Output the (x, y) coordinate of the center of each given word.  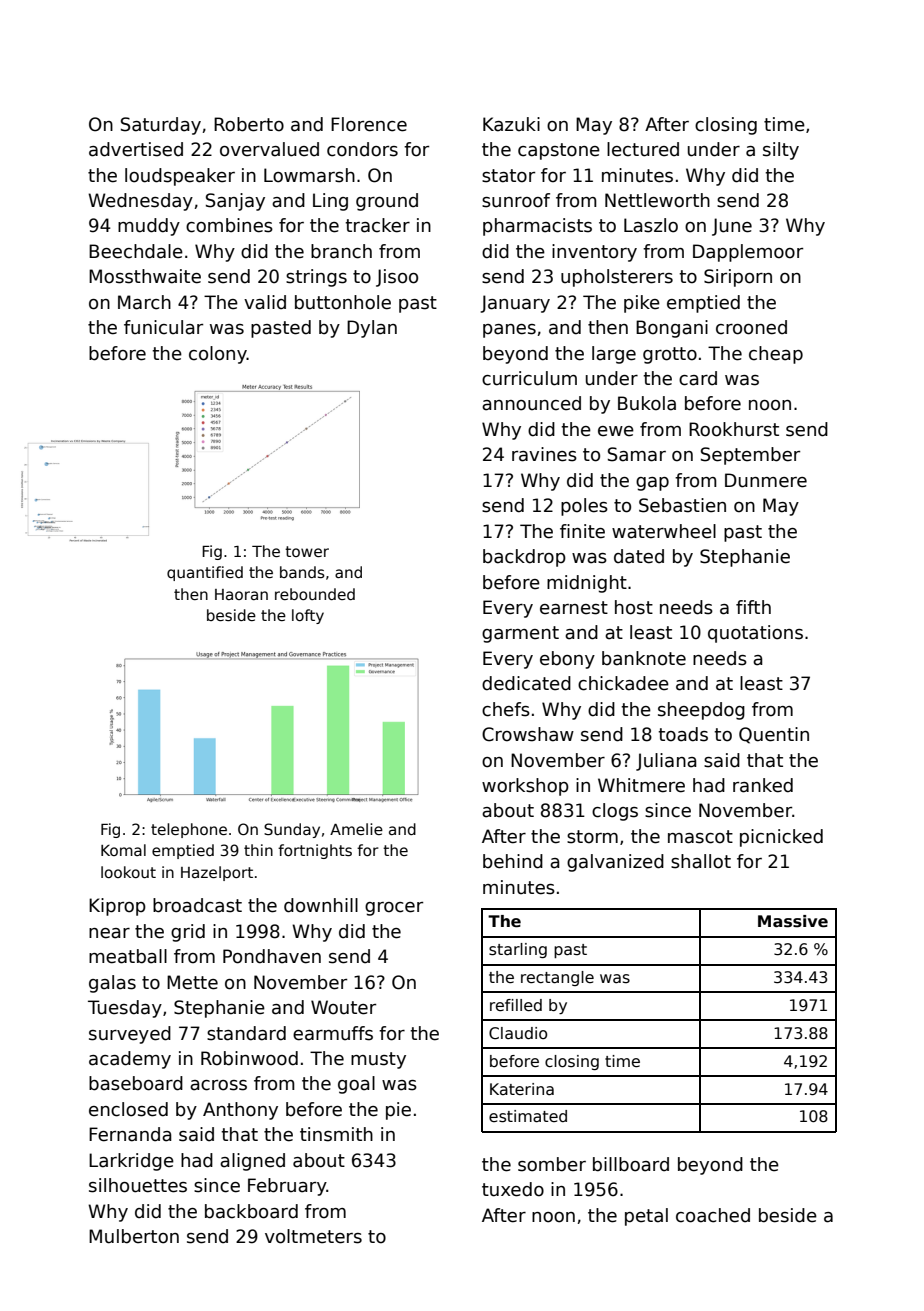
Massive (793, 921)
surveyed (130, 1035)
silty (781, 151)
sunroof (516, 200)
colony (218, 355)
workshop (525, 787)
